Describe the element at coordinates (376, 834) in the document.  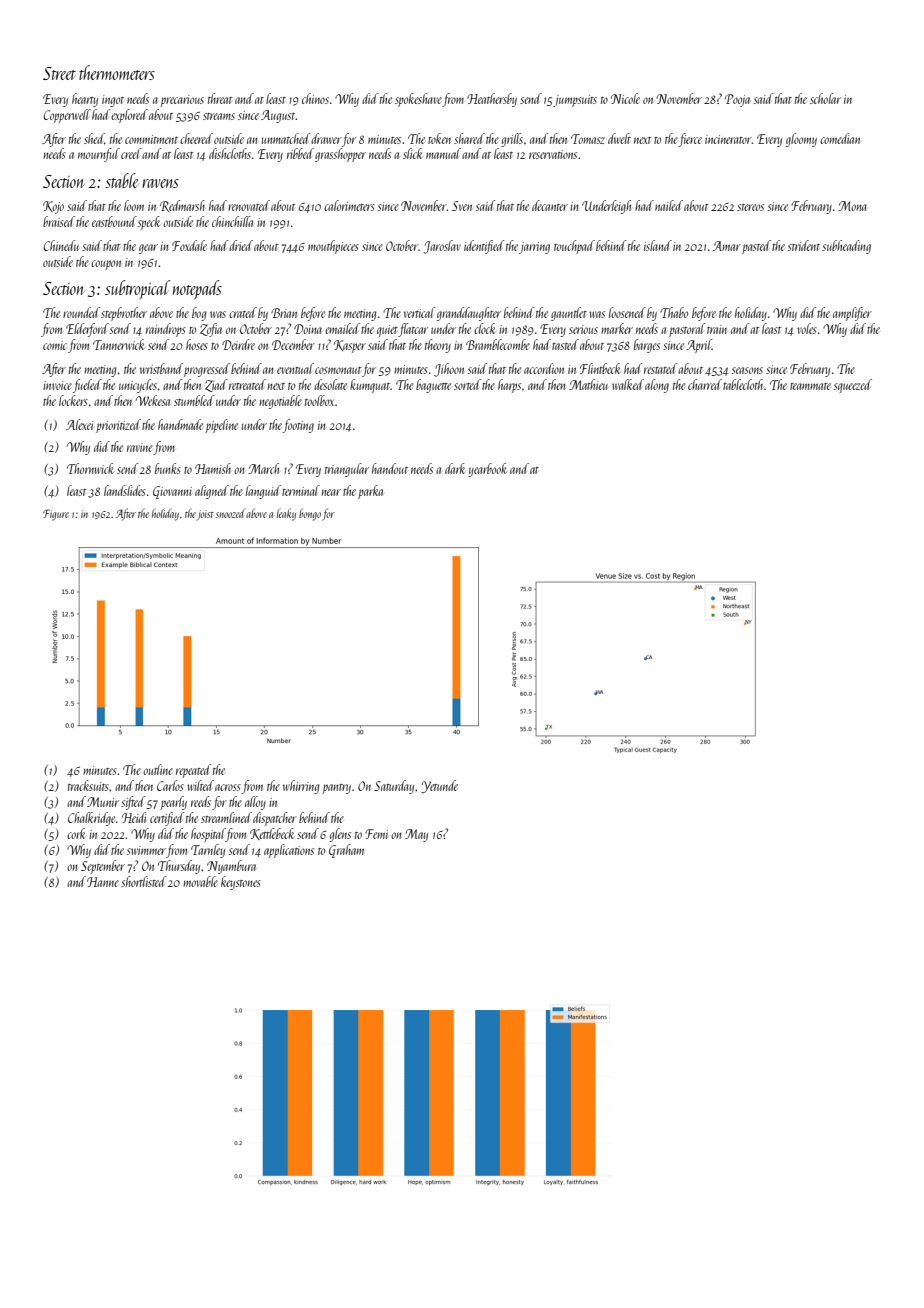
I see `Femi` at that location.
